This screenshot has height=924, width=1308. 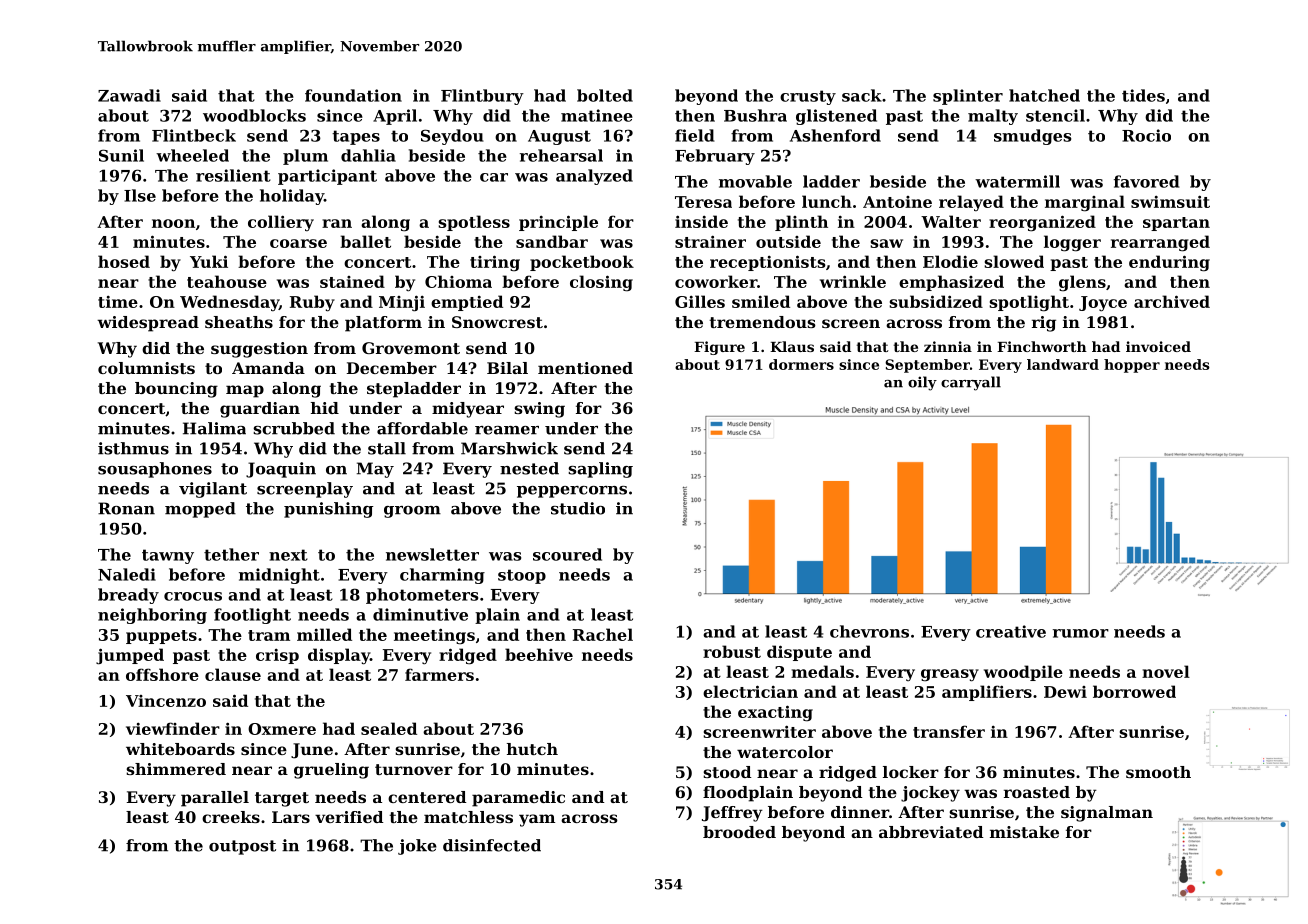 What do you see at coordinates (1044, 95) in the screenshot?
I see `hatched` at bounding box center [1044, 95].
